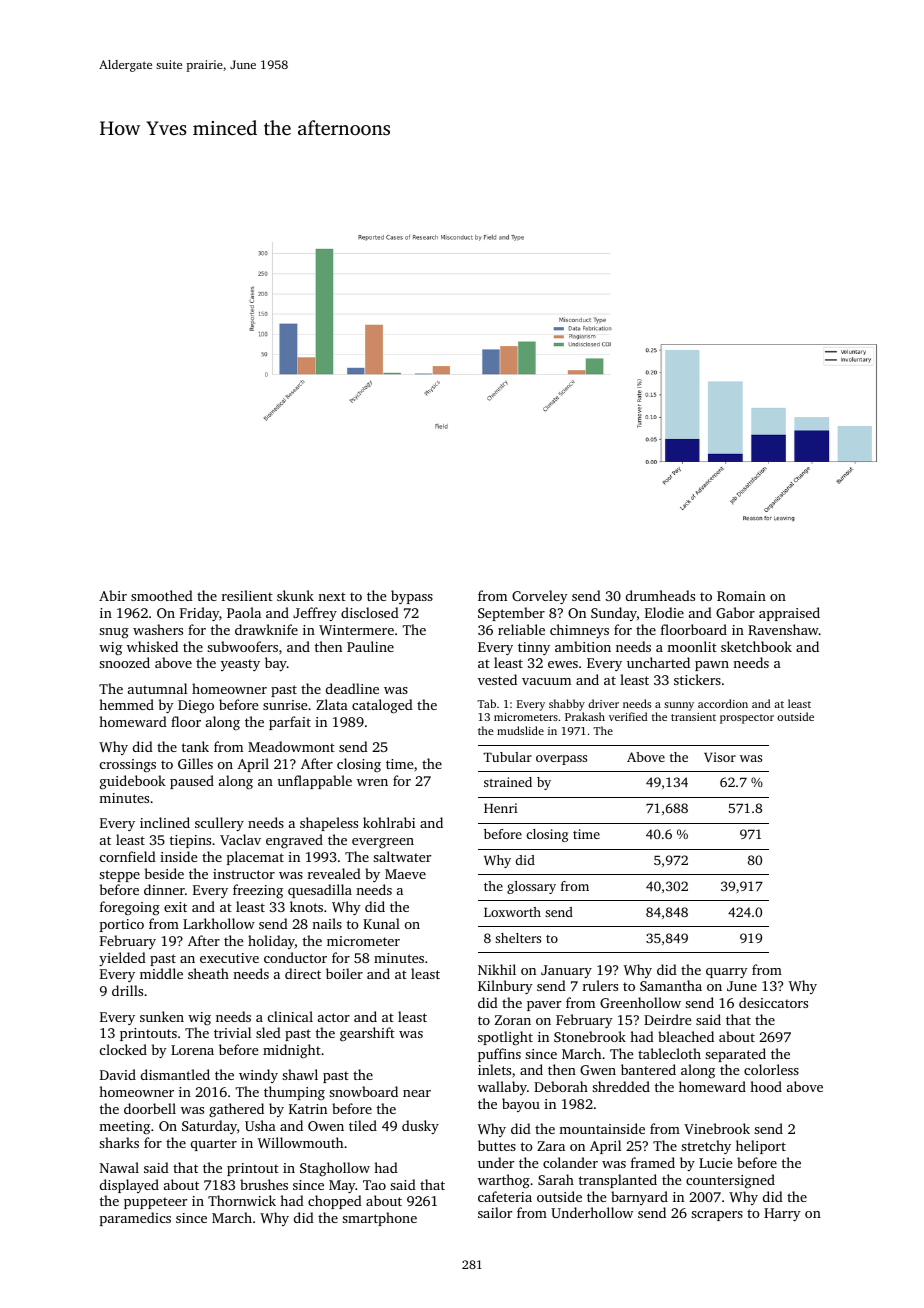  I want to click on hemmed, so click(126, 704).
